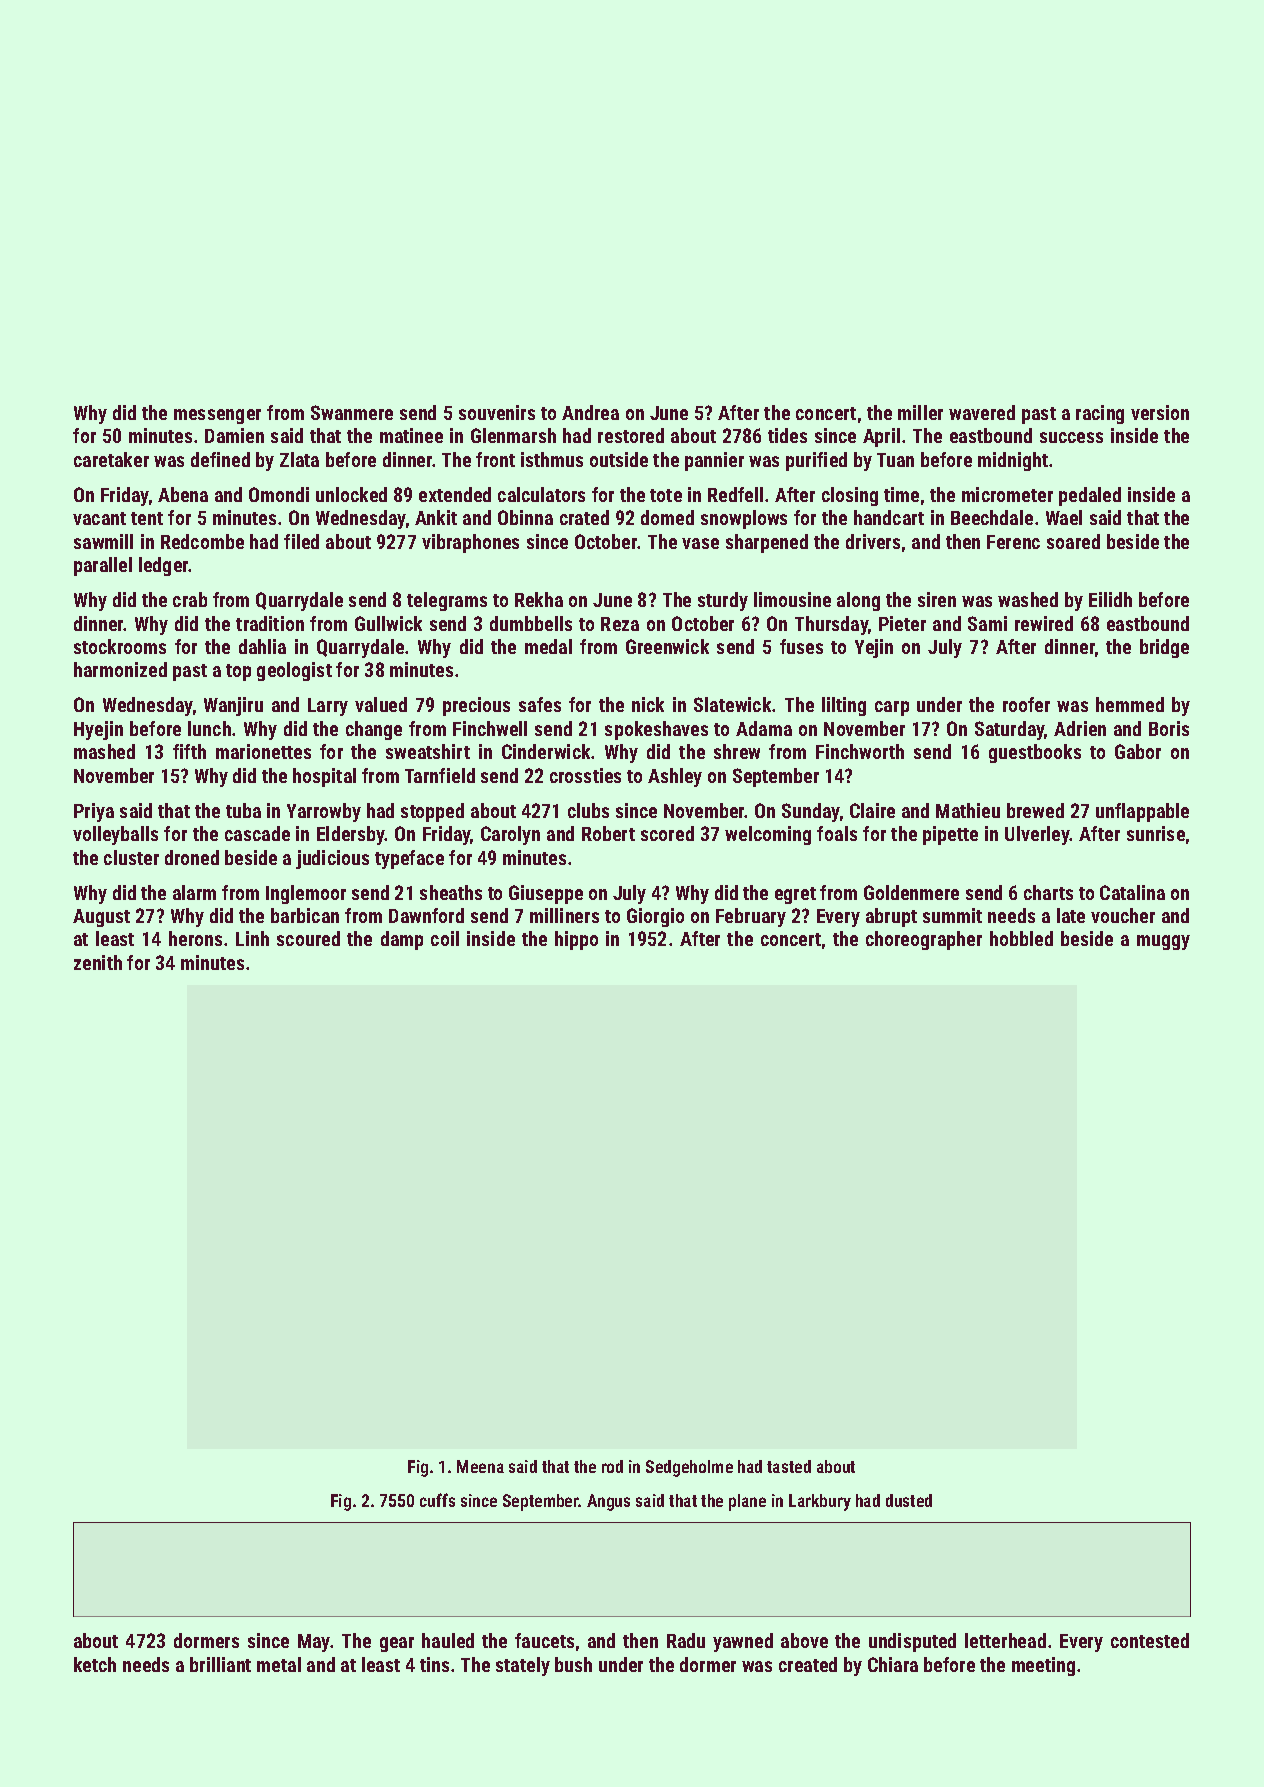 Image resolution: width=1264 pixels, height=1787 pixels. Describe the element at coordinates (95, 1664) in the screenshot. I see `ketch` at that location.
